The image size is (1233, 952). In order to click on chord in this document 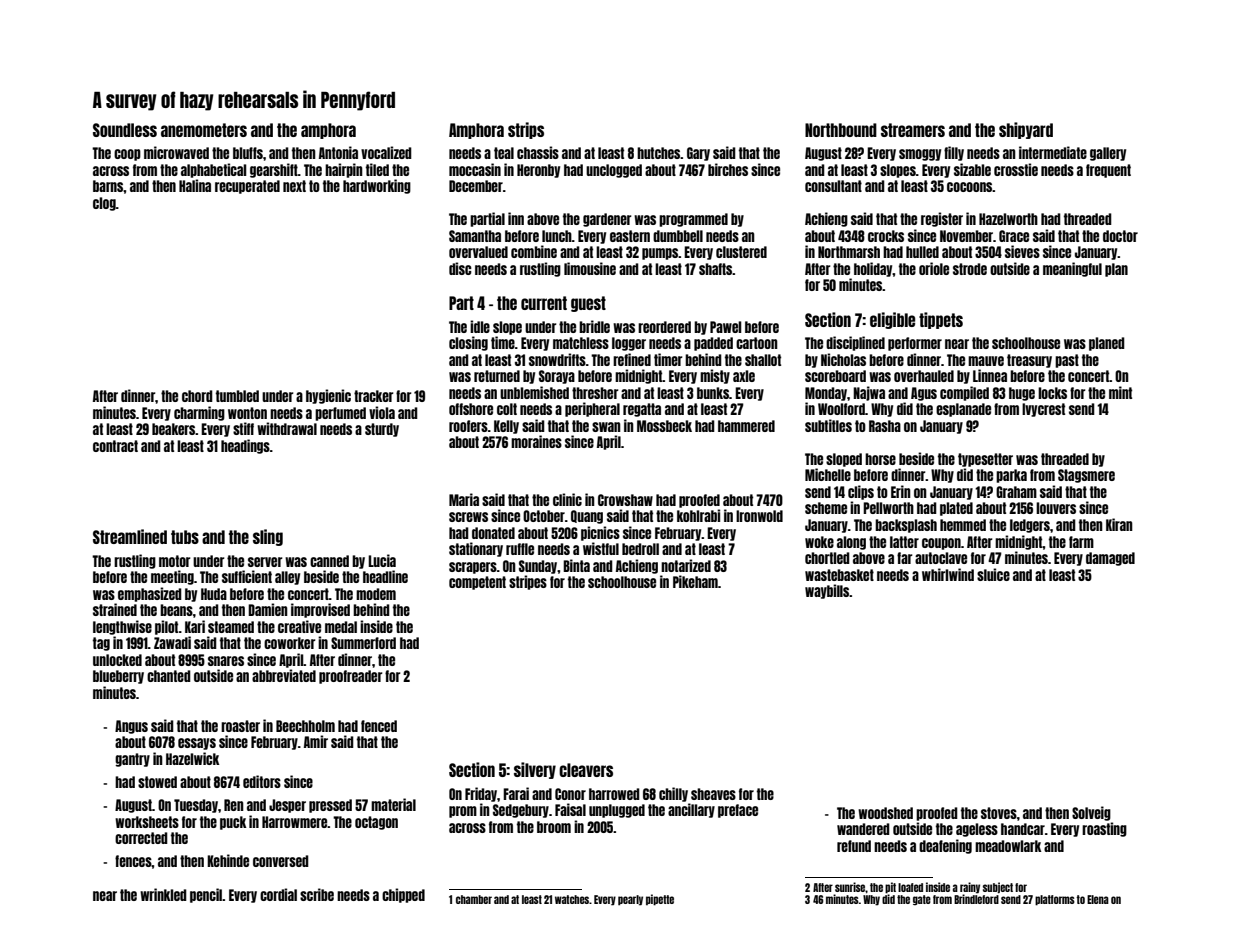, I will do `click(197, 396)`.
